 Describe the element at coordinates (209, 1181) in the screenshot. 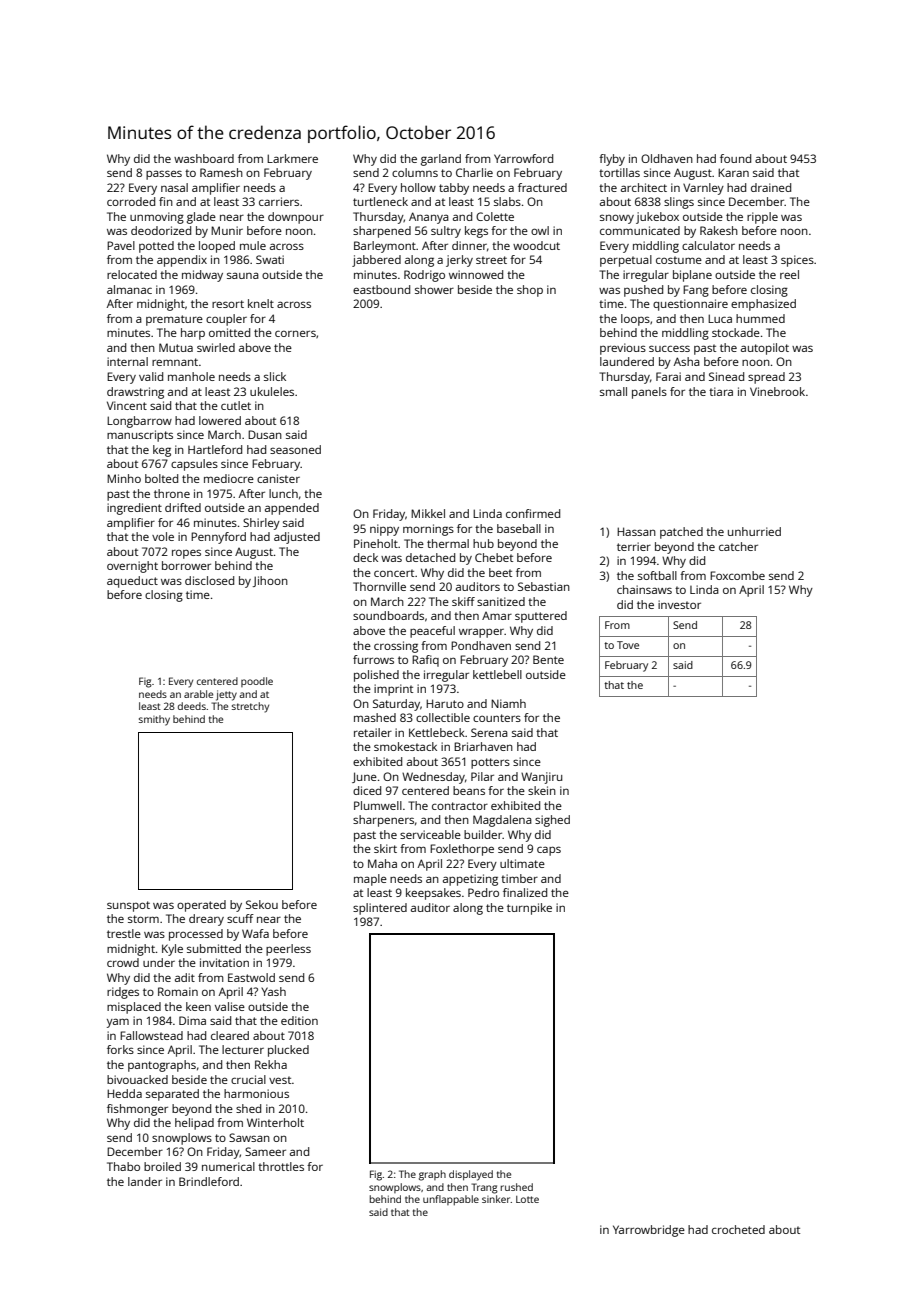

I see `Brindleford` at that location.
